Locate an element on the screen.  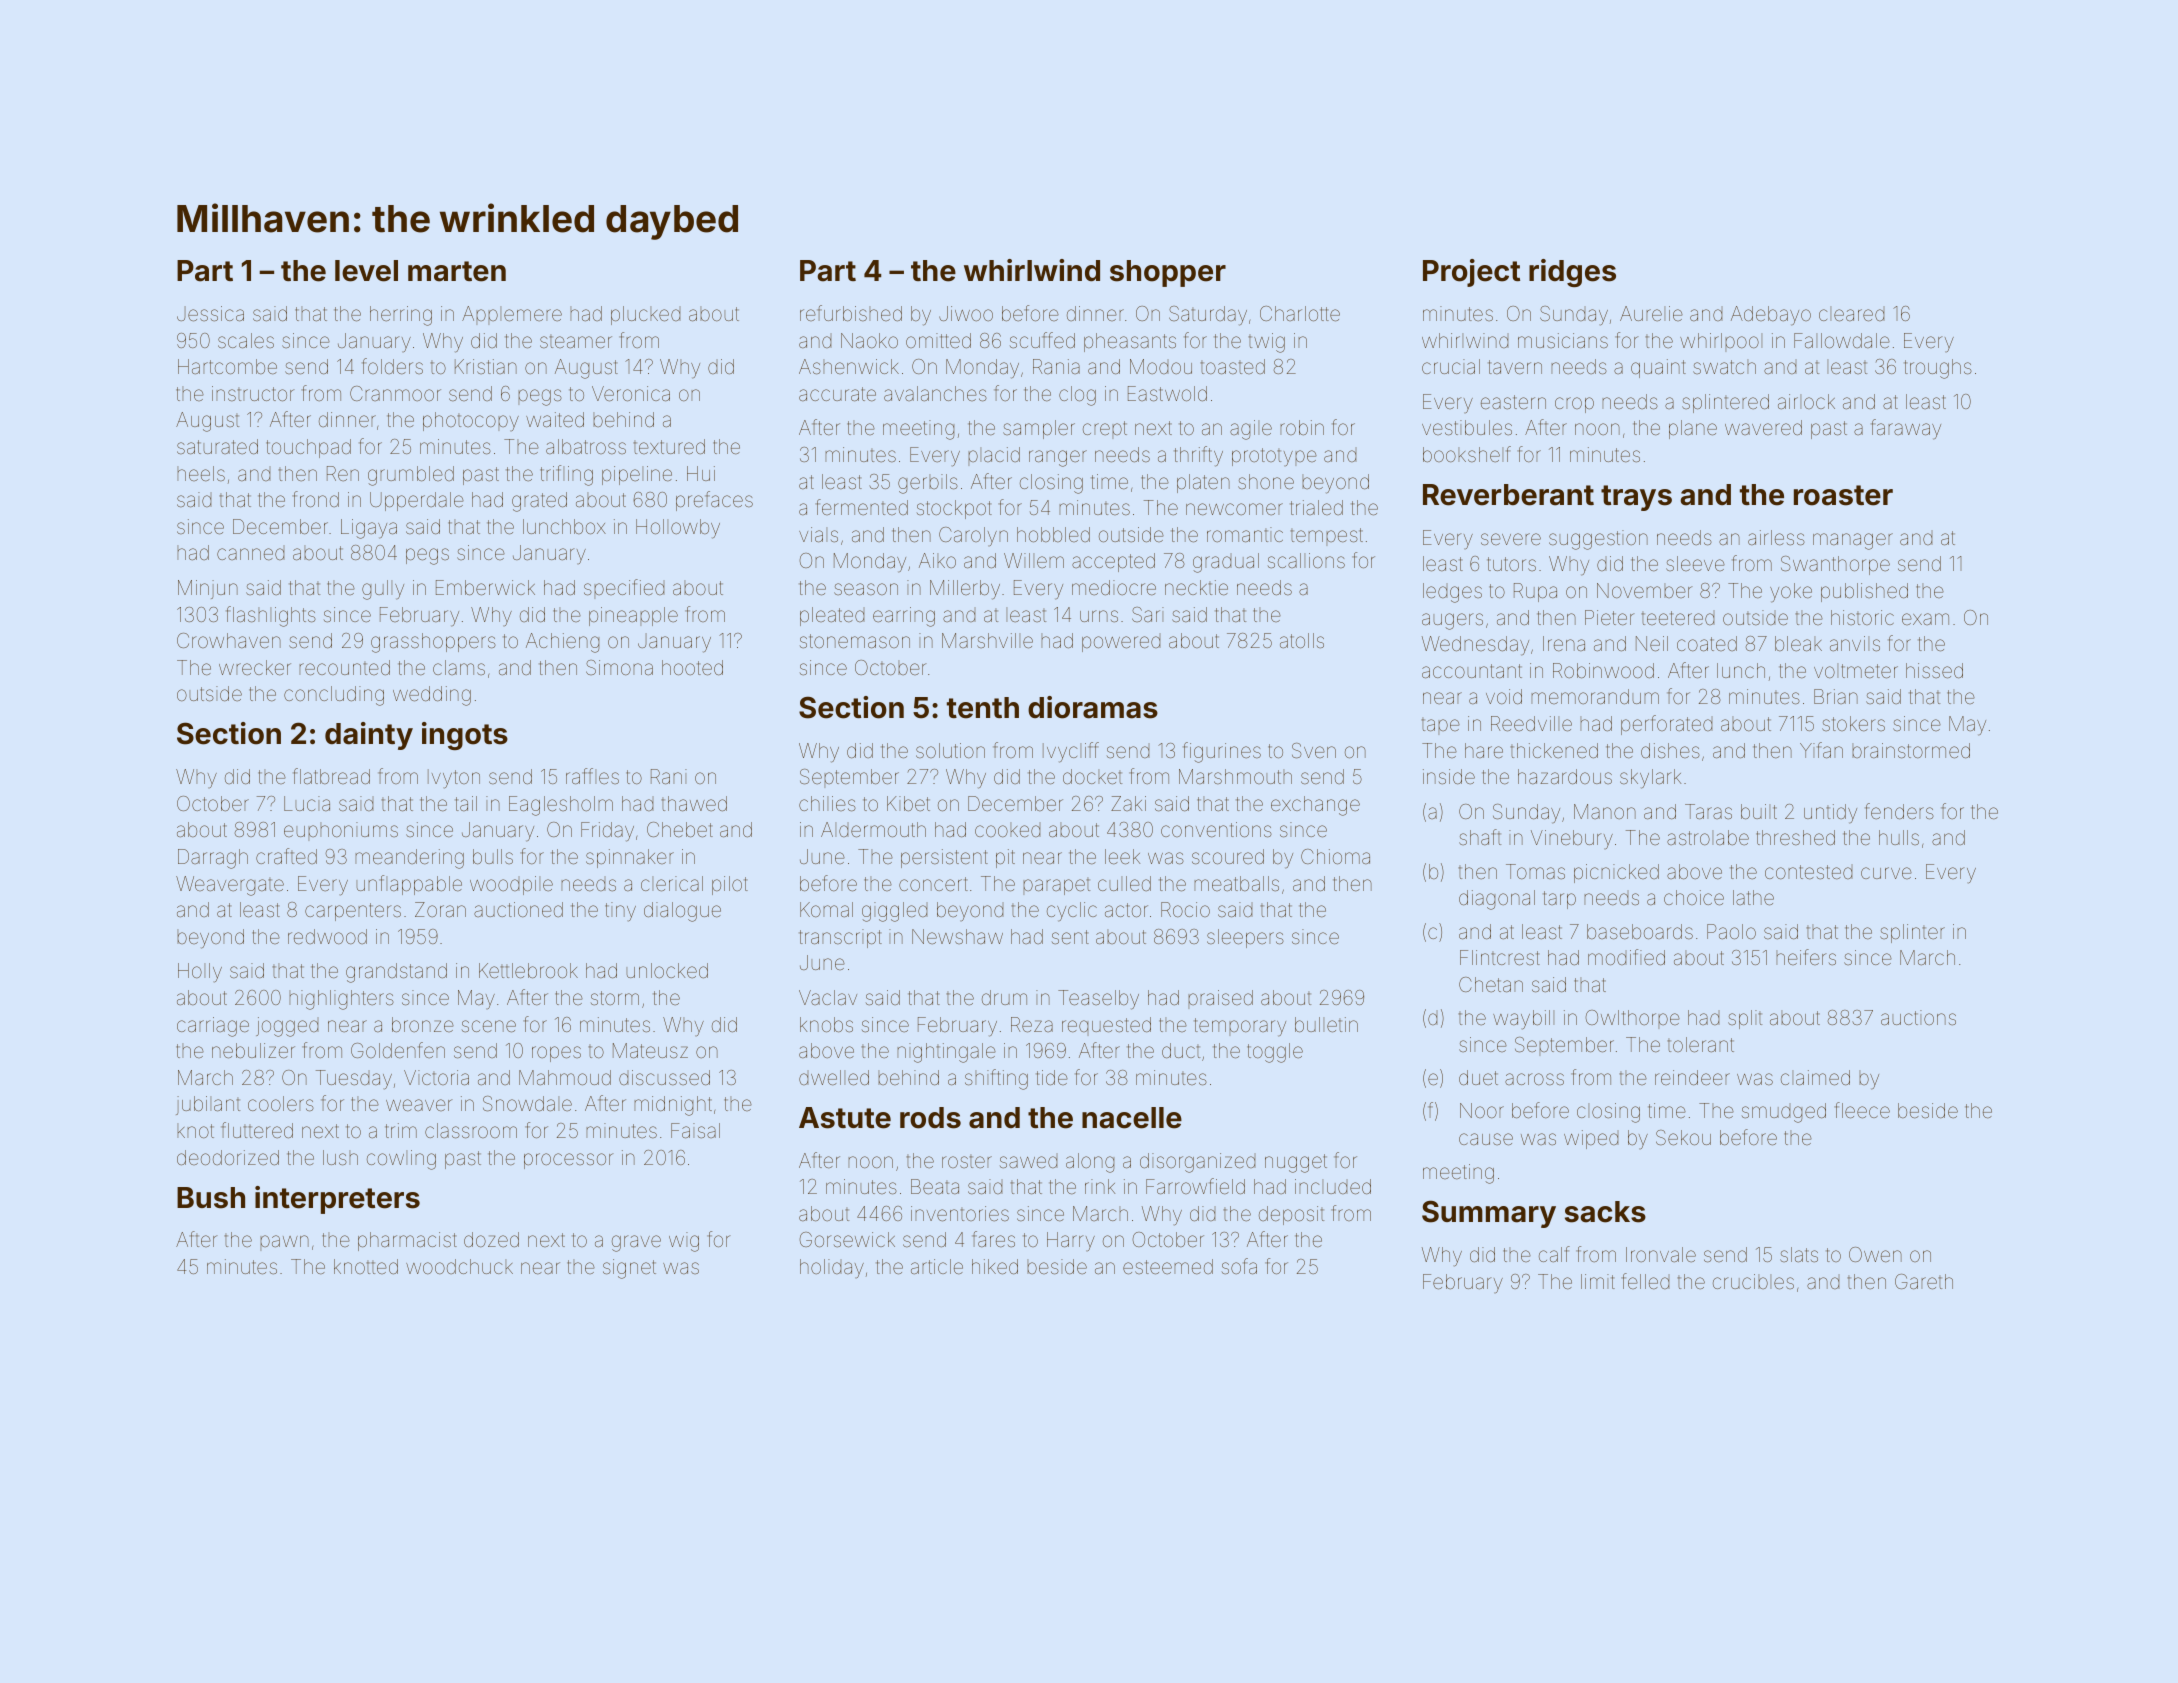
Newshaw is located at coordinates (957, 936).
